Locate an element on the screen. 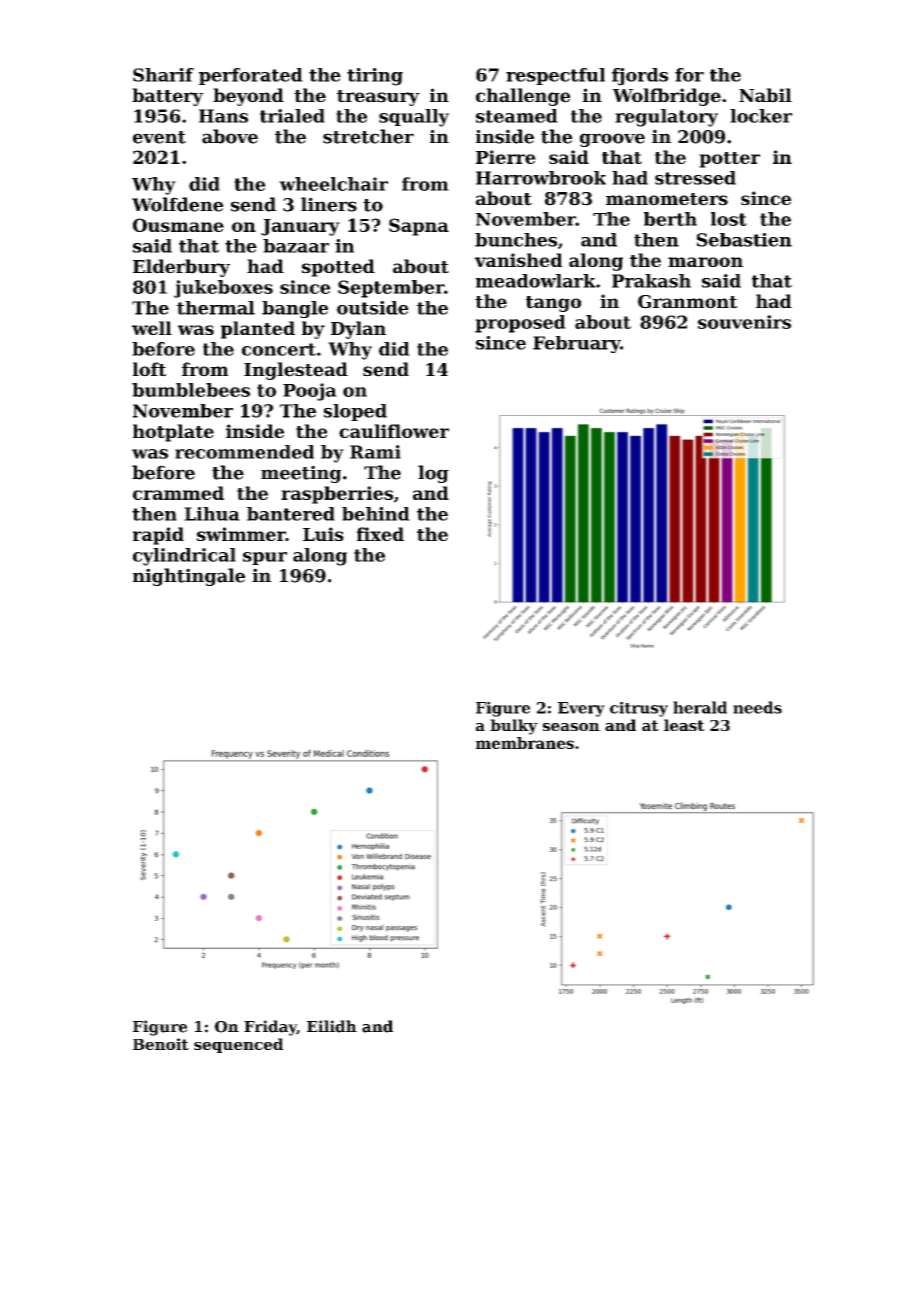 The image size is (924, 1314). fixed is located at coordinates (380, 534).
